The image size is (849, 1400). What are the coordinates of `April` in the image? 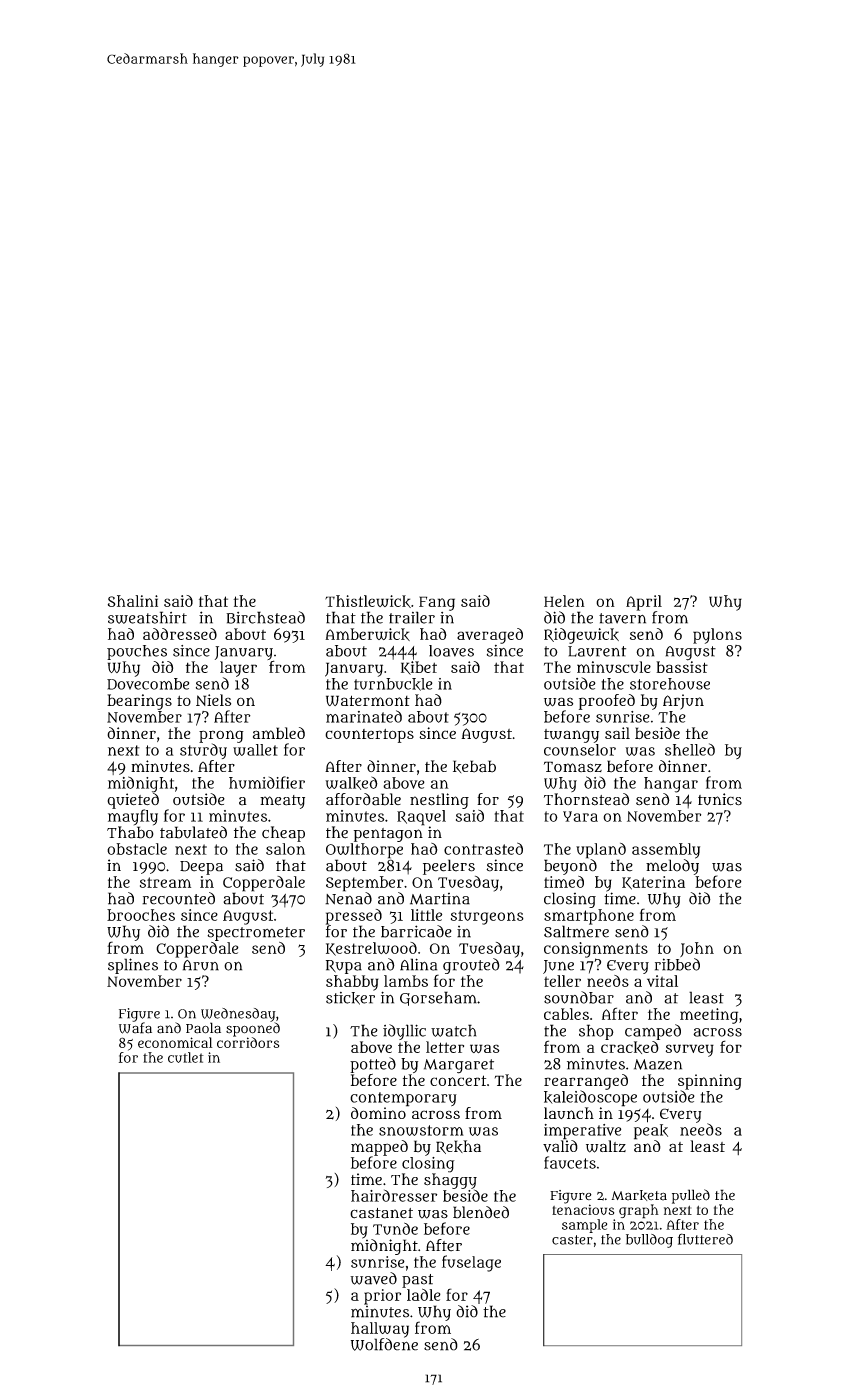 It's located at (644, 603).
